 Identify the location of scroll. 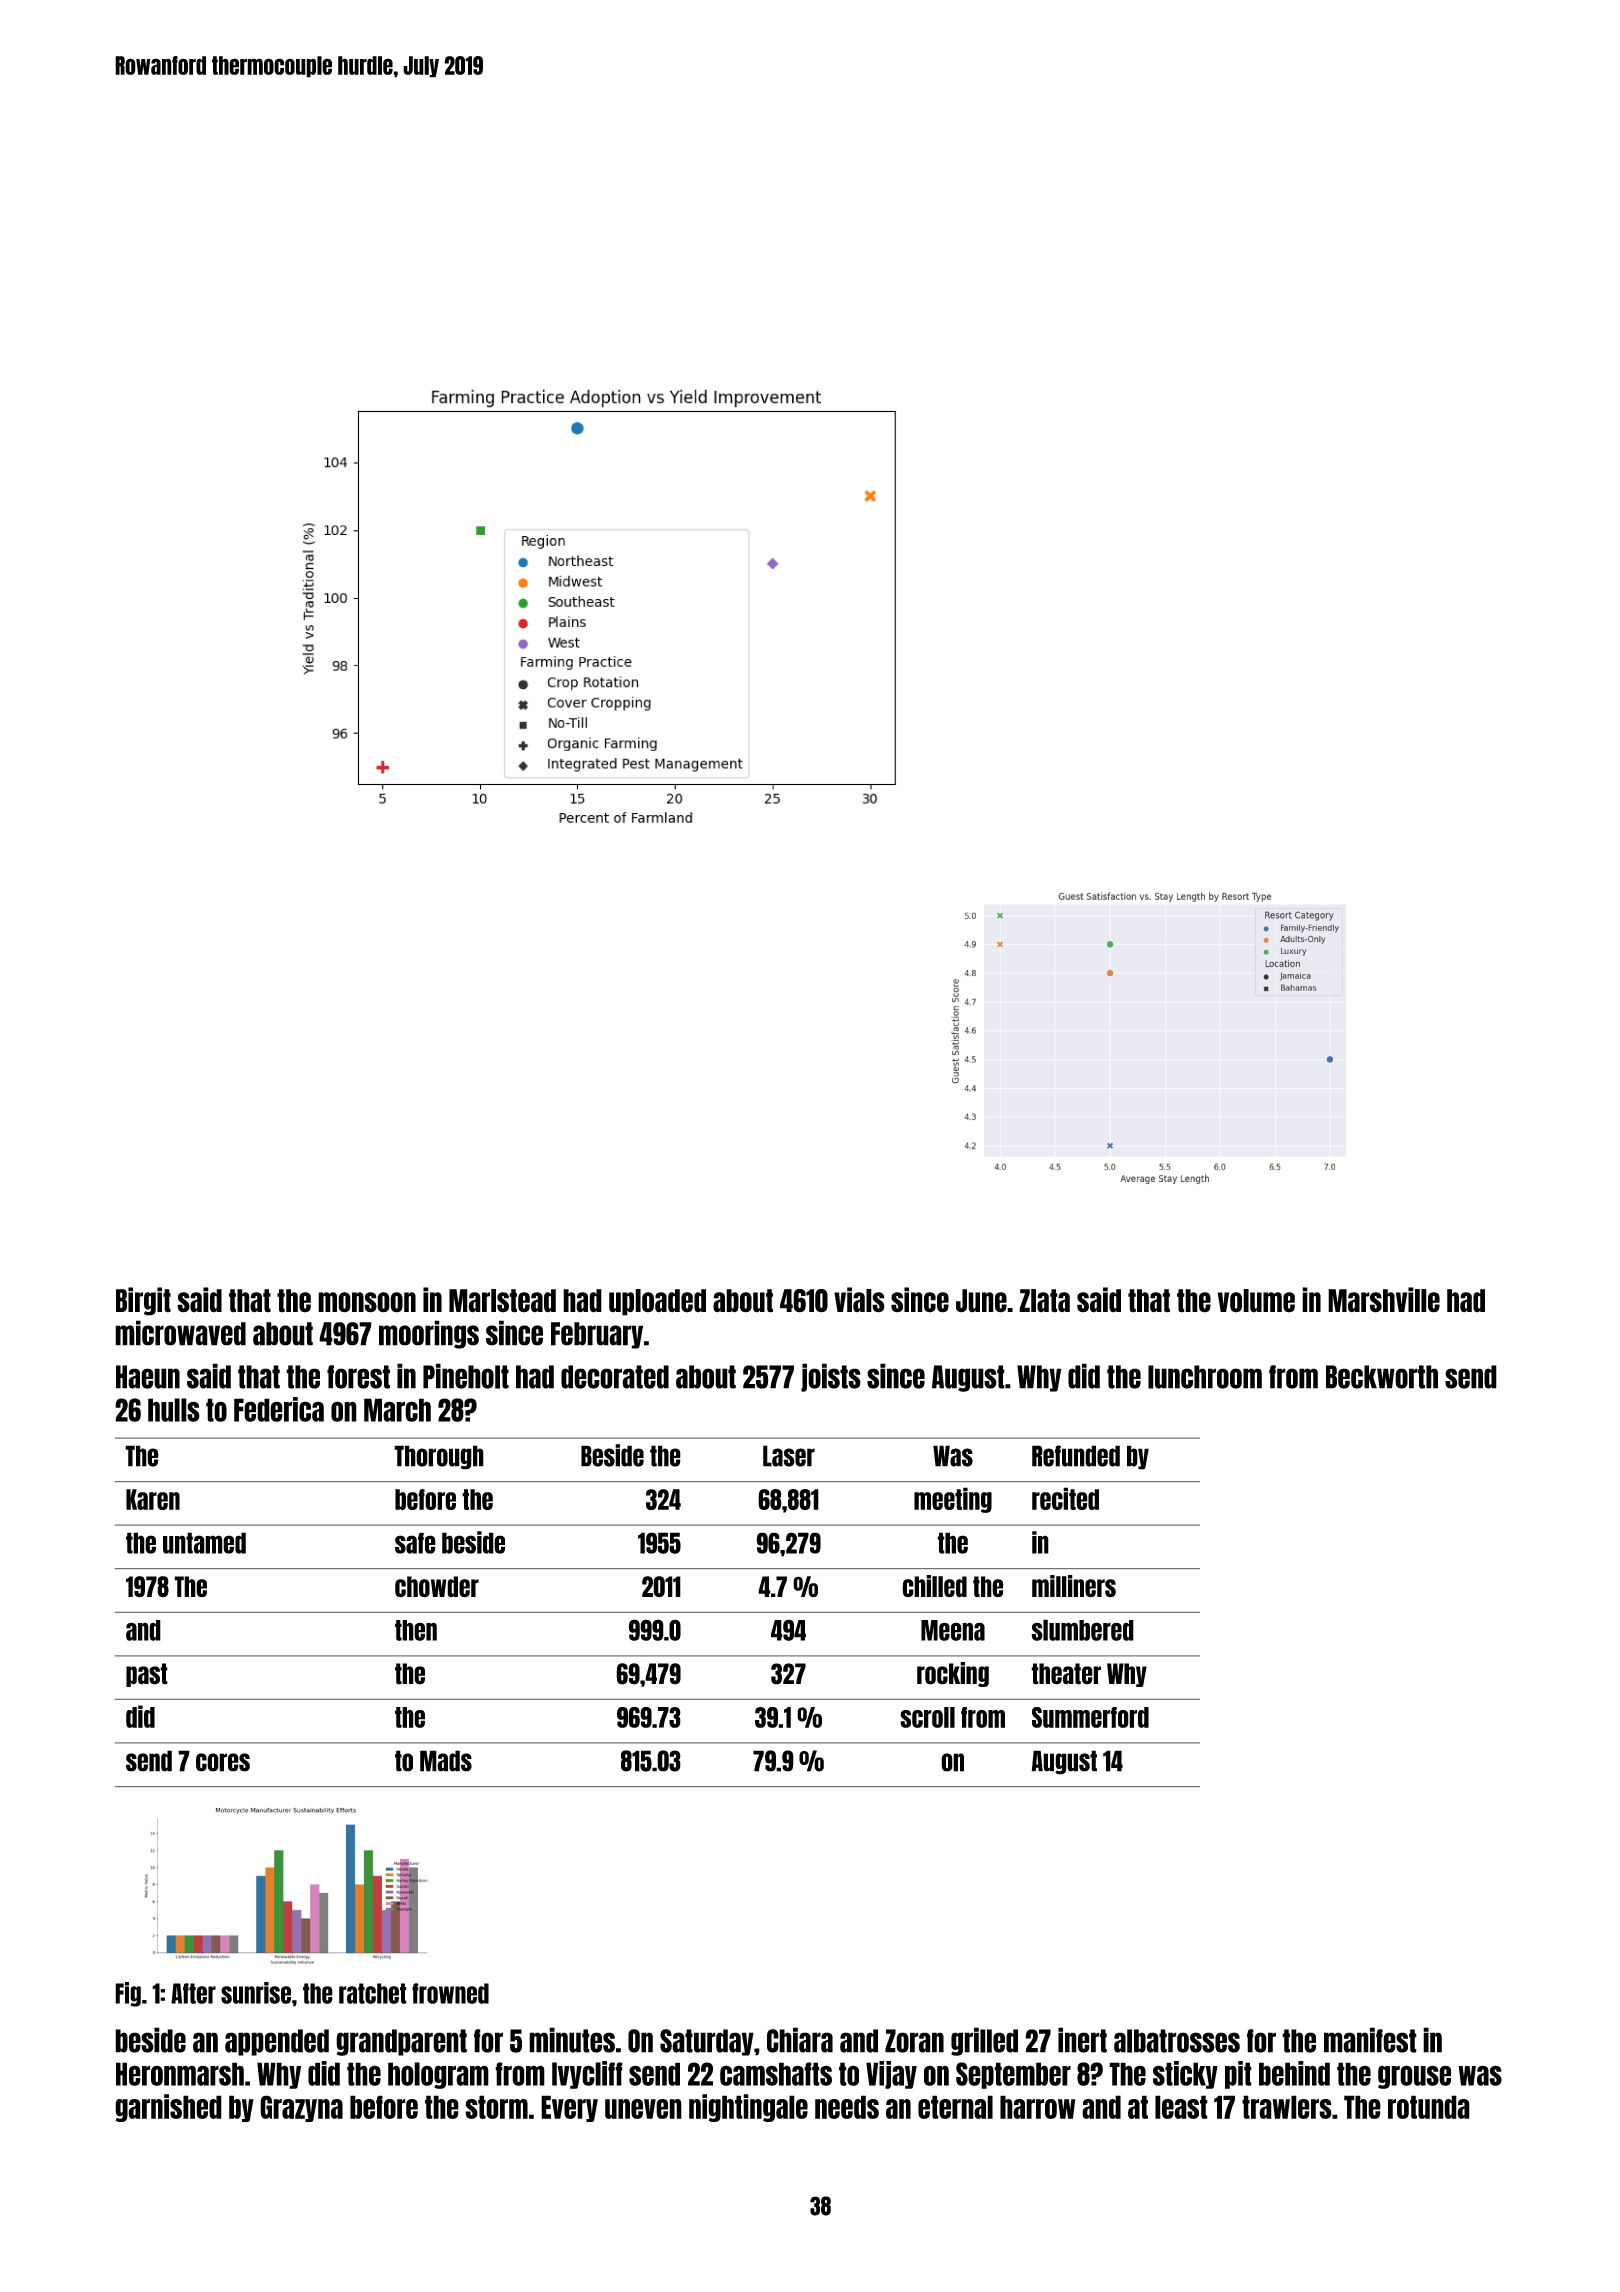
(927, 1717).
